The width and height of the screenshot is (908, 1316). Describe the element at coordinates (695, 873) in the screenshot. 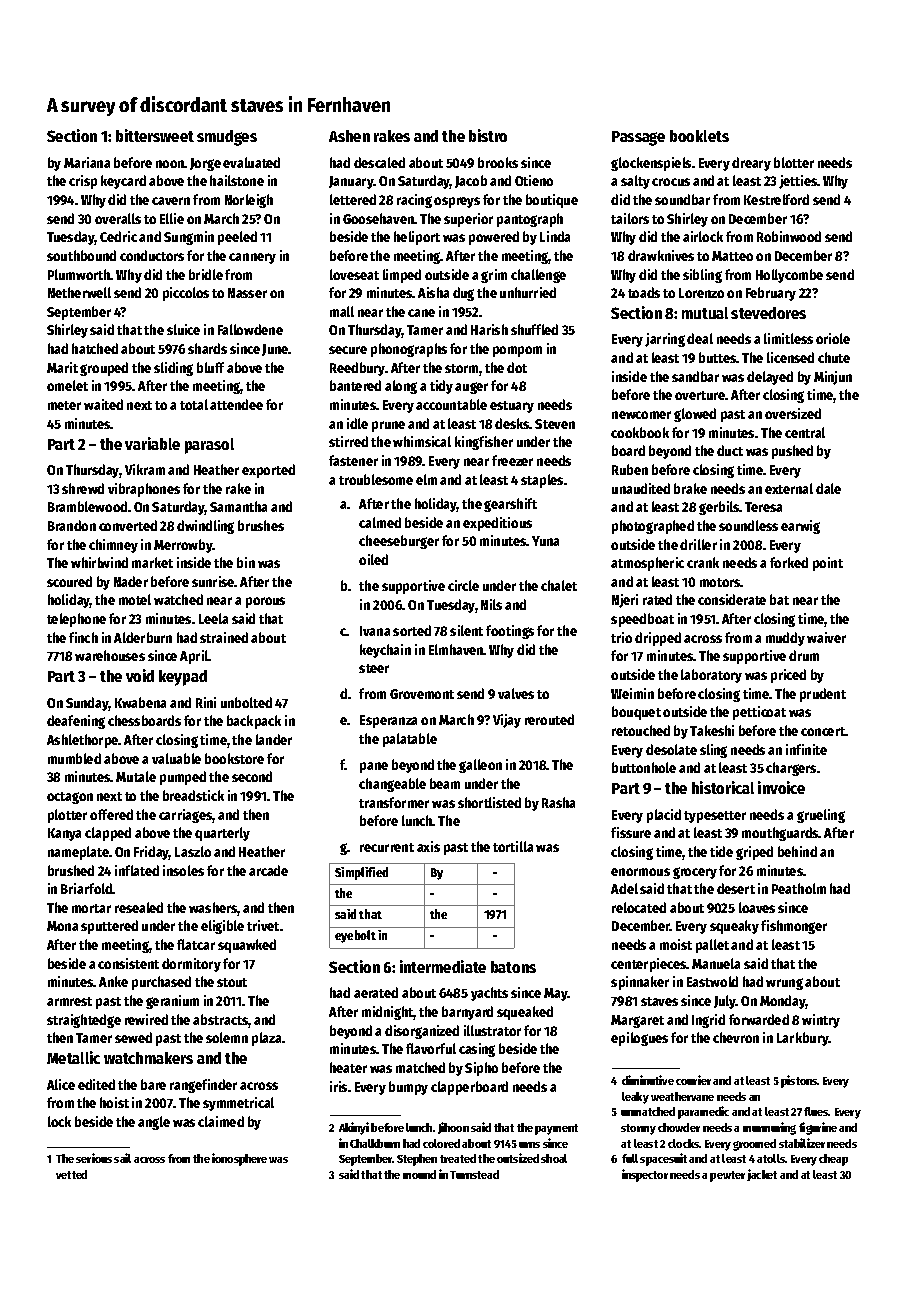

I see `grocery` at that location.
